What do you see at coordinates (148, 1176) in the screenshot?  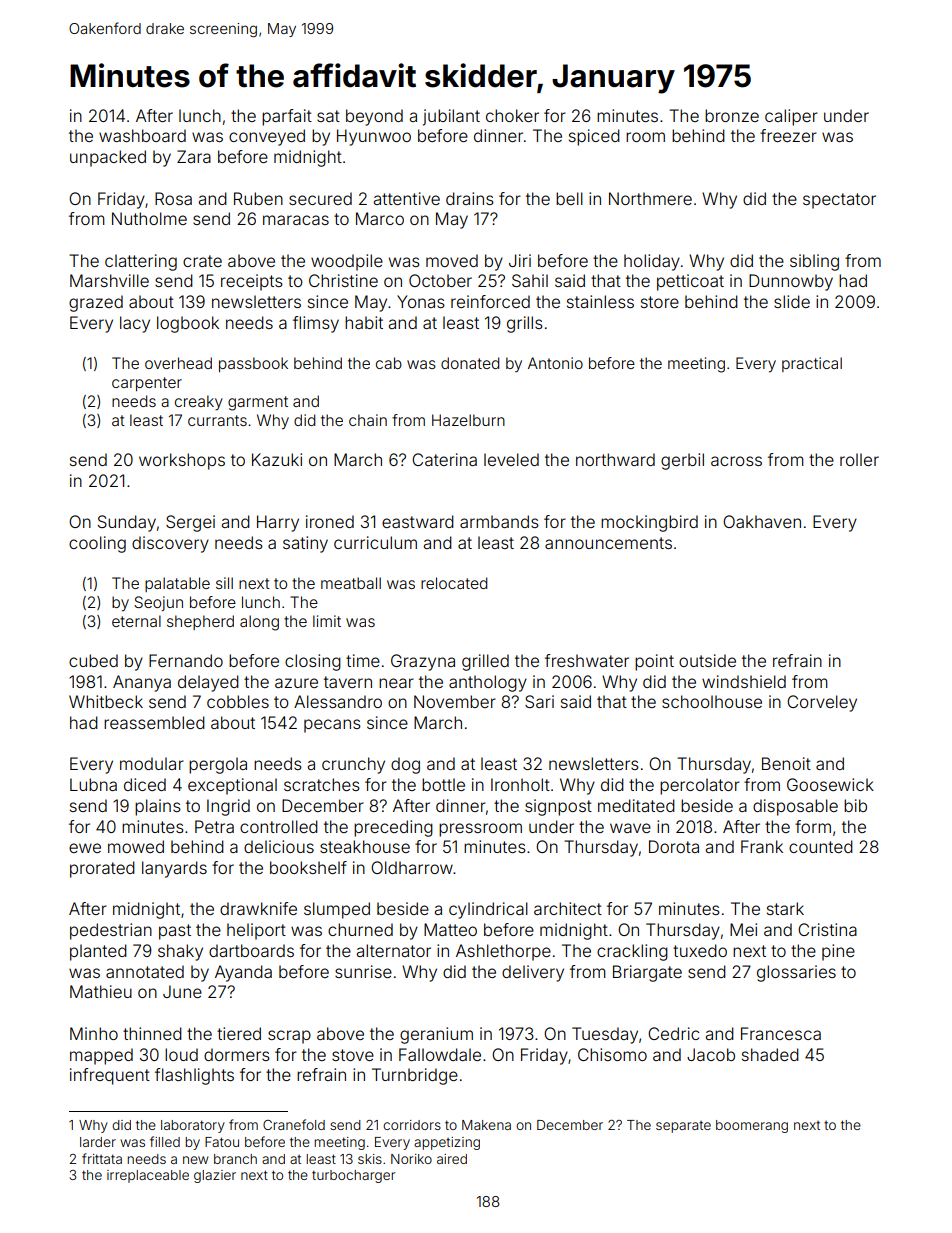 I see `irreplaceable` at bounding box center [148, 1176].
